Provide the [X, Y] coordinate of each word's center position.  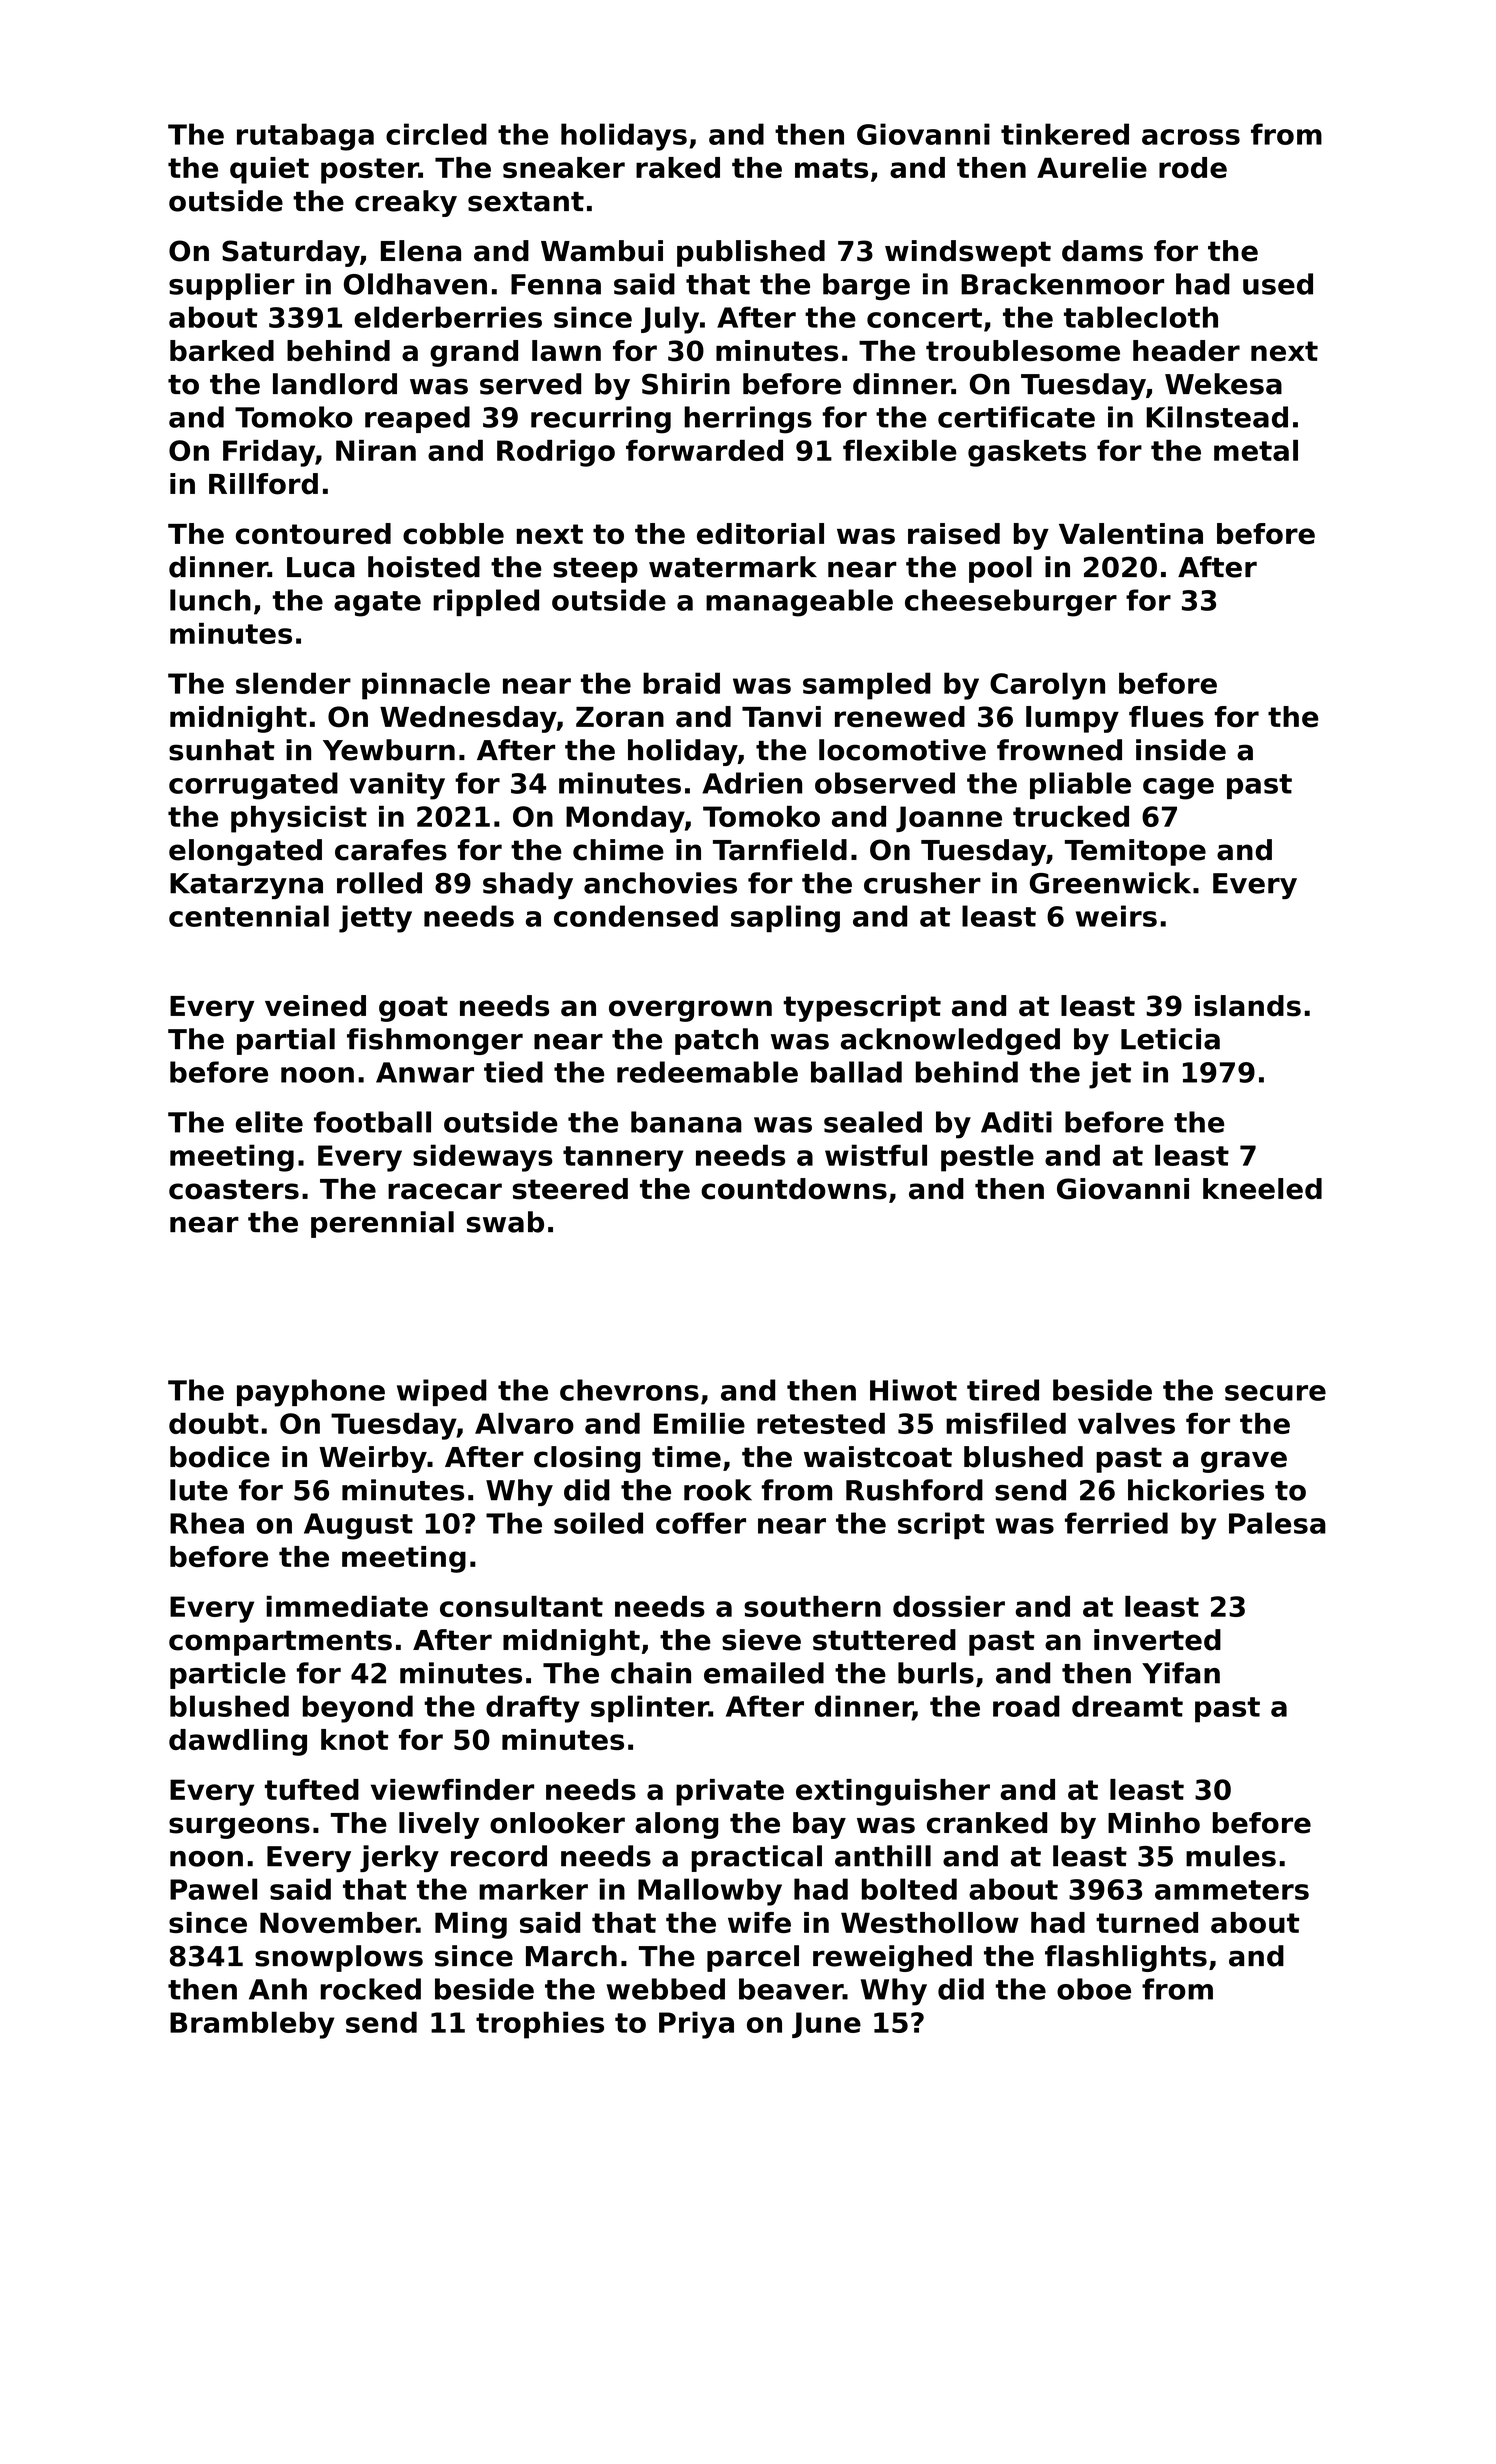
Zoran [620, 717]
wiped [442, 1392]
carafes [391, 850]
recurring [601, 420]
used [1278, 284]
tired [1003, 1390]
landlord [335, 384]
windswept [968, 253]
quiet [269, 170]
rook [718, 1490]
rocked [371, 1989]
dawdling [238, 1742]
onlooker [557, 1823]
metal [1256, 450]
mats [831, 168]
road [1026, 1706]
